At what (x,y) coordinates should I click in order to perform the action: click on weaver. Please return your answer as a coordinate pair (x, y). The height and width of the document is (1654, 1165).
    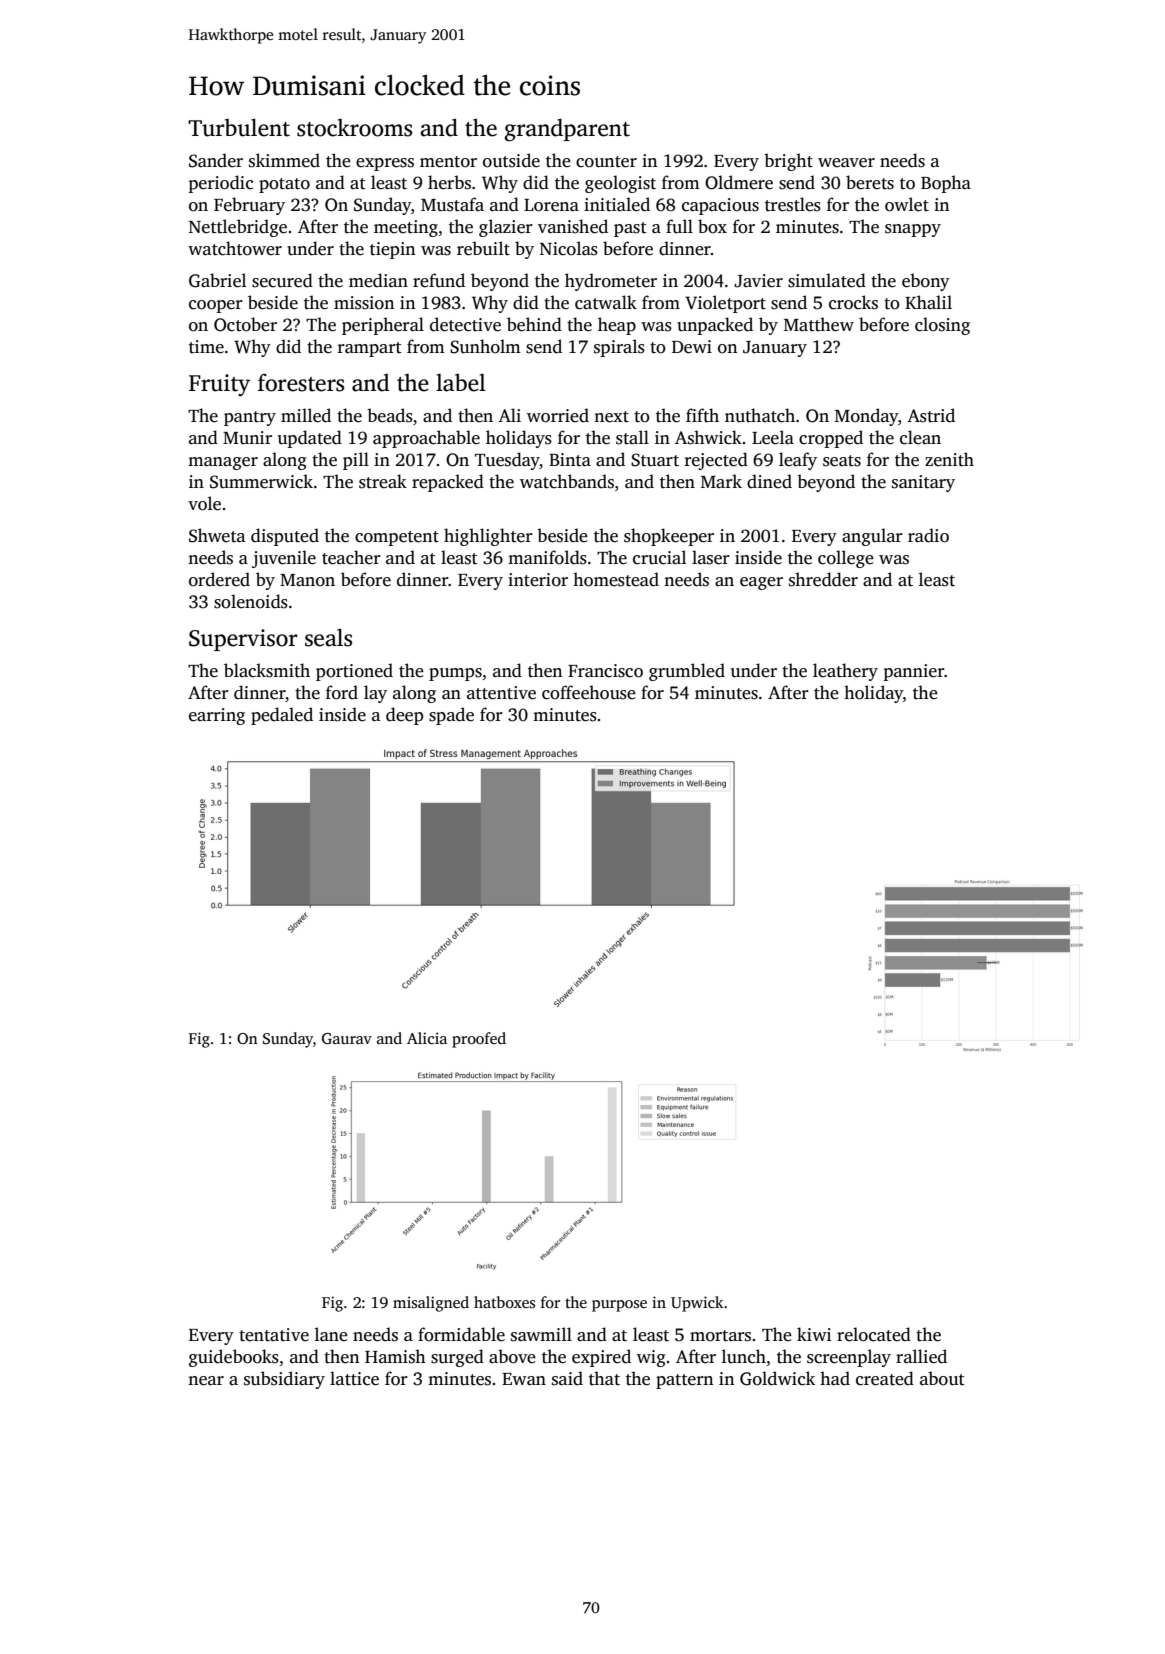
    Looking at the image, I should click on (846, 163).
